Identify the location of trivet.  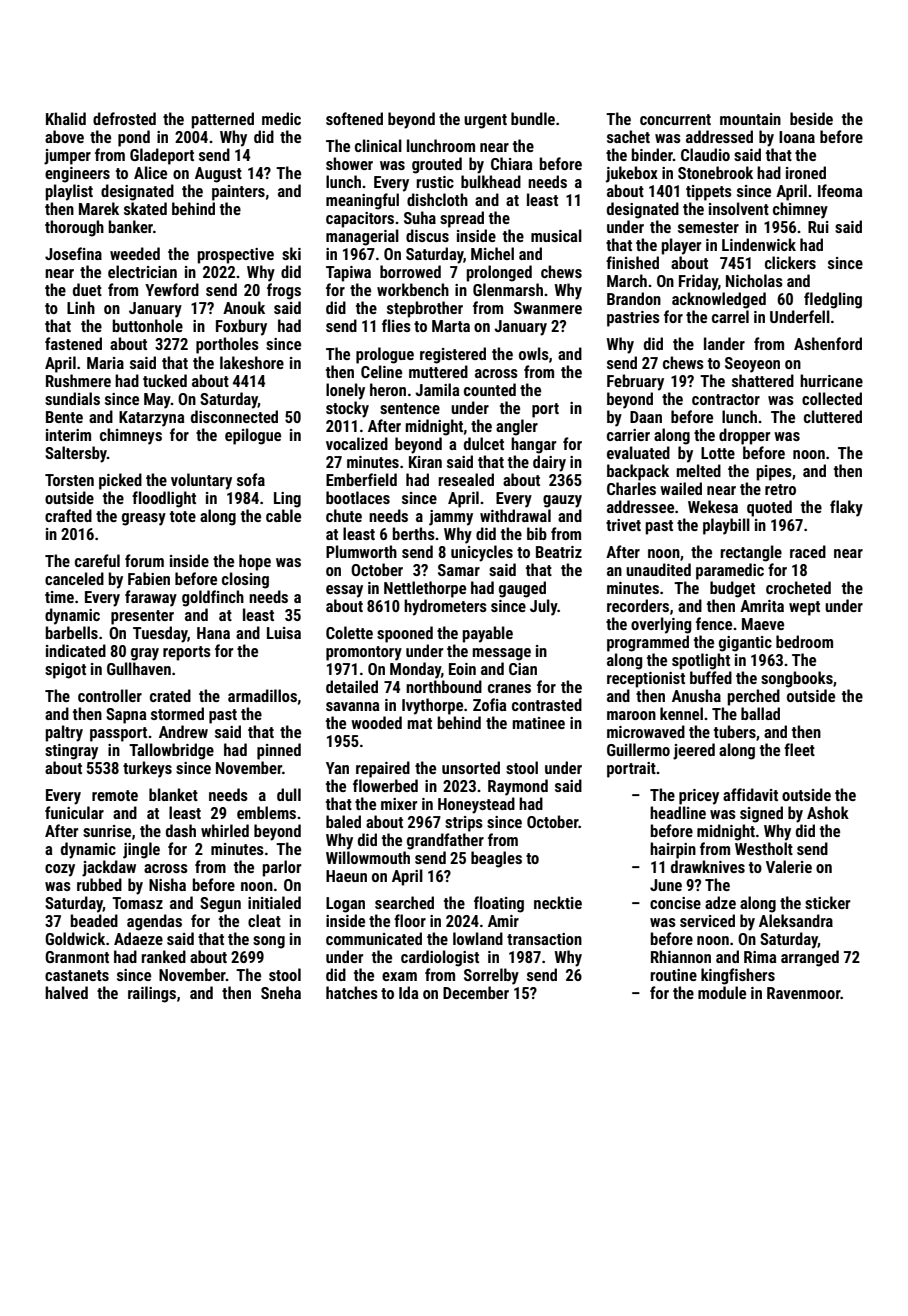
(623, 525).
